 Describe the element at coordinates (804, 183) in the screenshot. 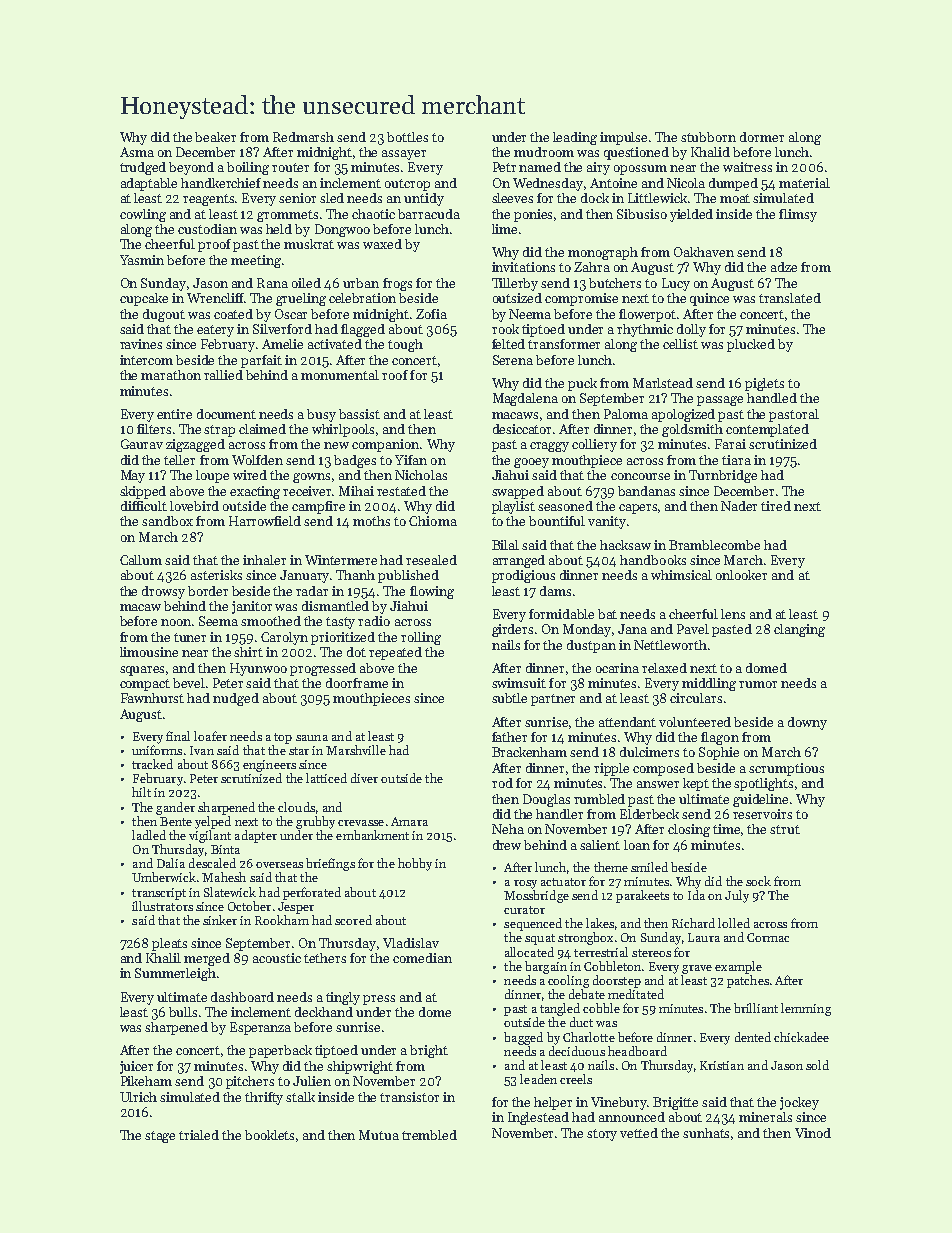

I see `material` at that location.
